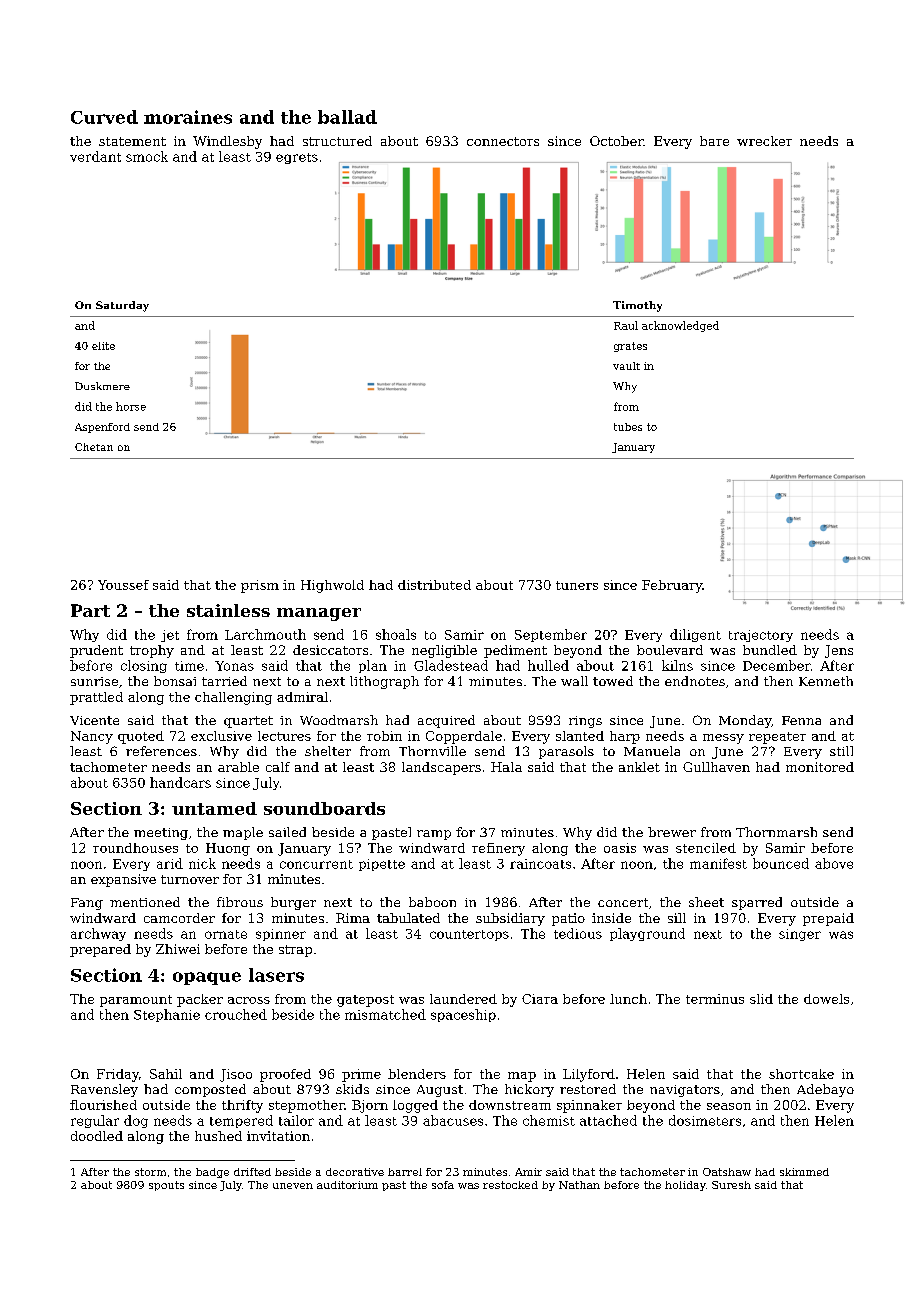 The width and height of the screenshot is (924, 1308). What do you see at coordinates (384, 682) in the screenshot?
I see `lithograph` at bounding box center [384, 682].
